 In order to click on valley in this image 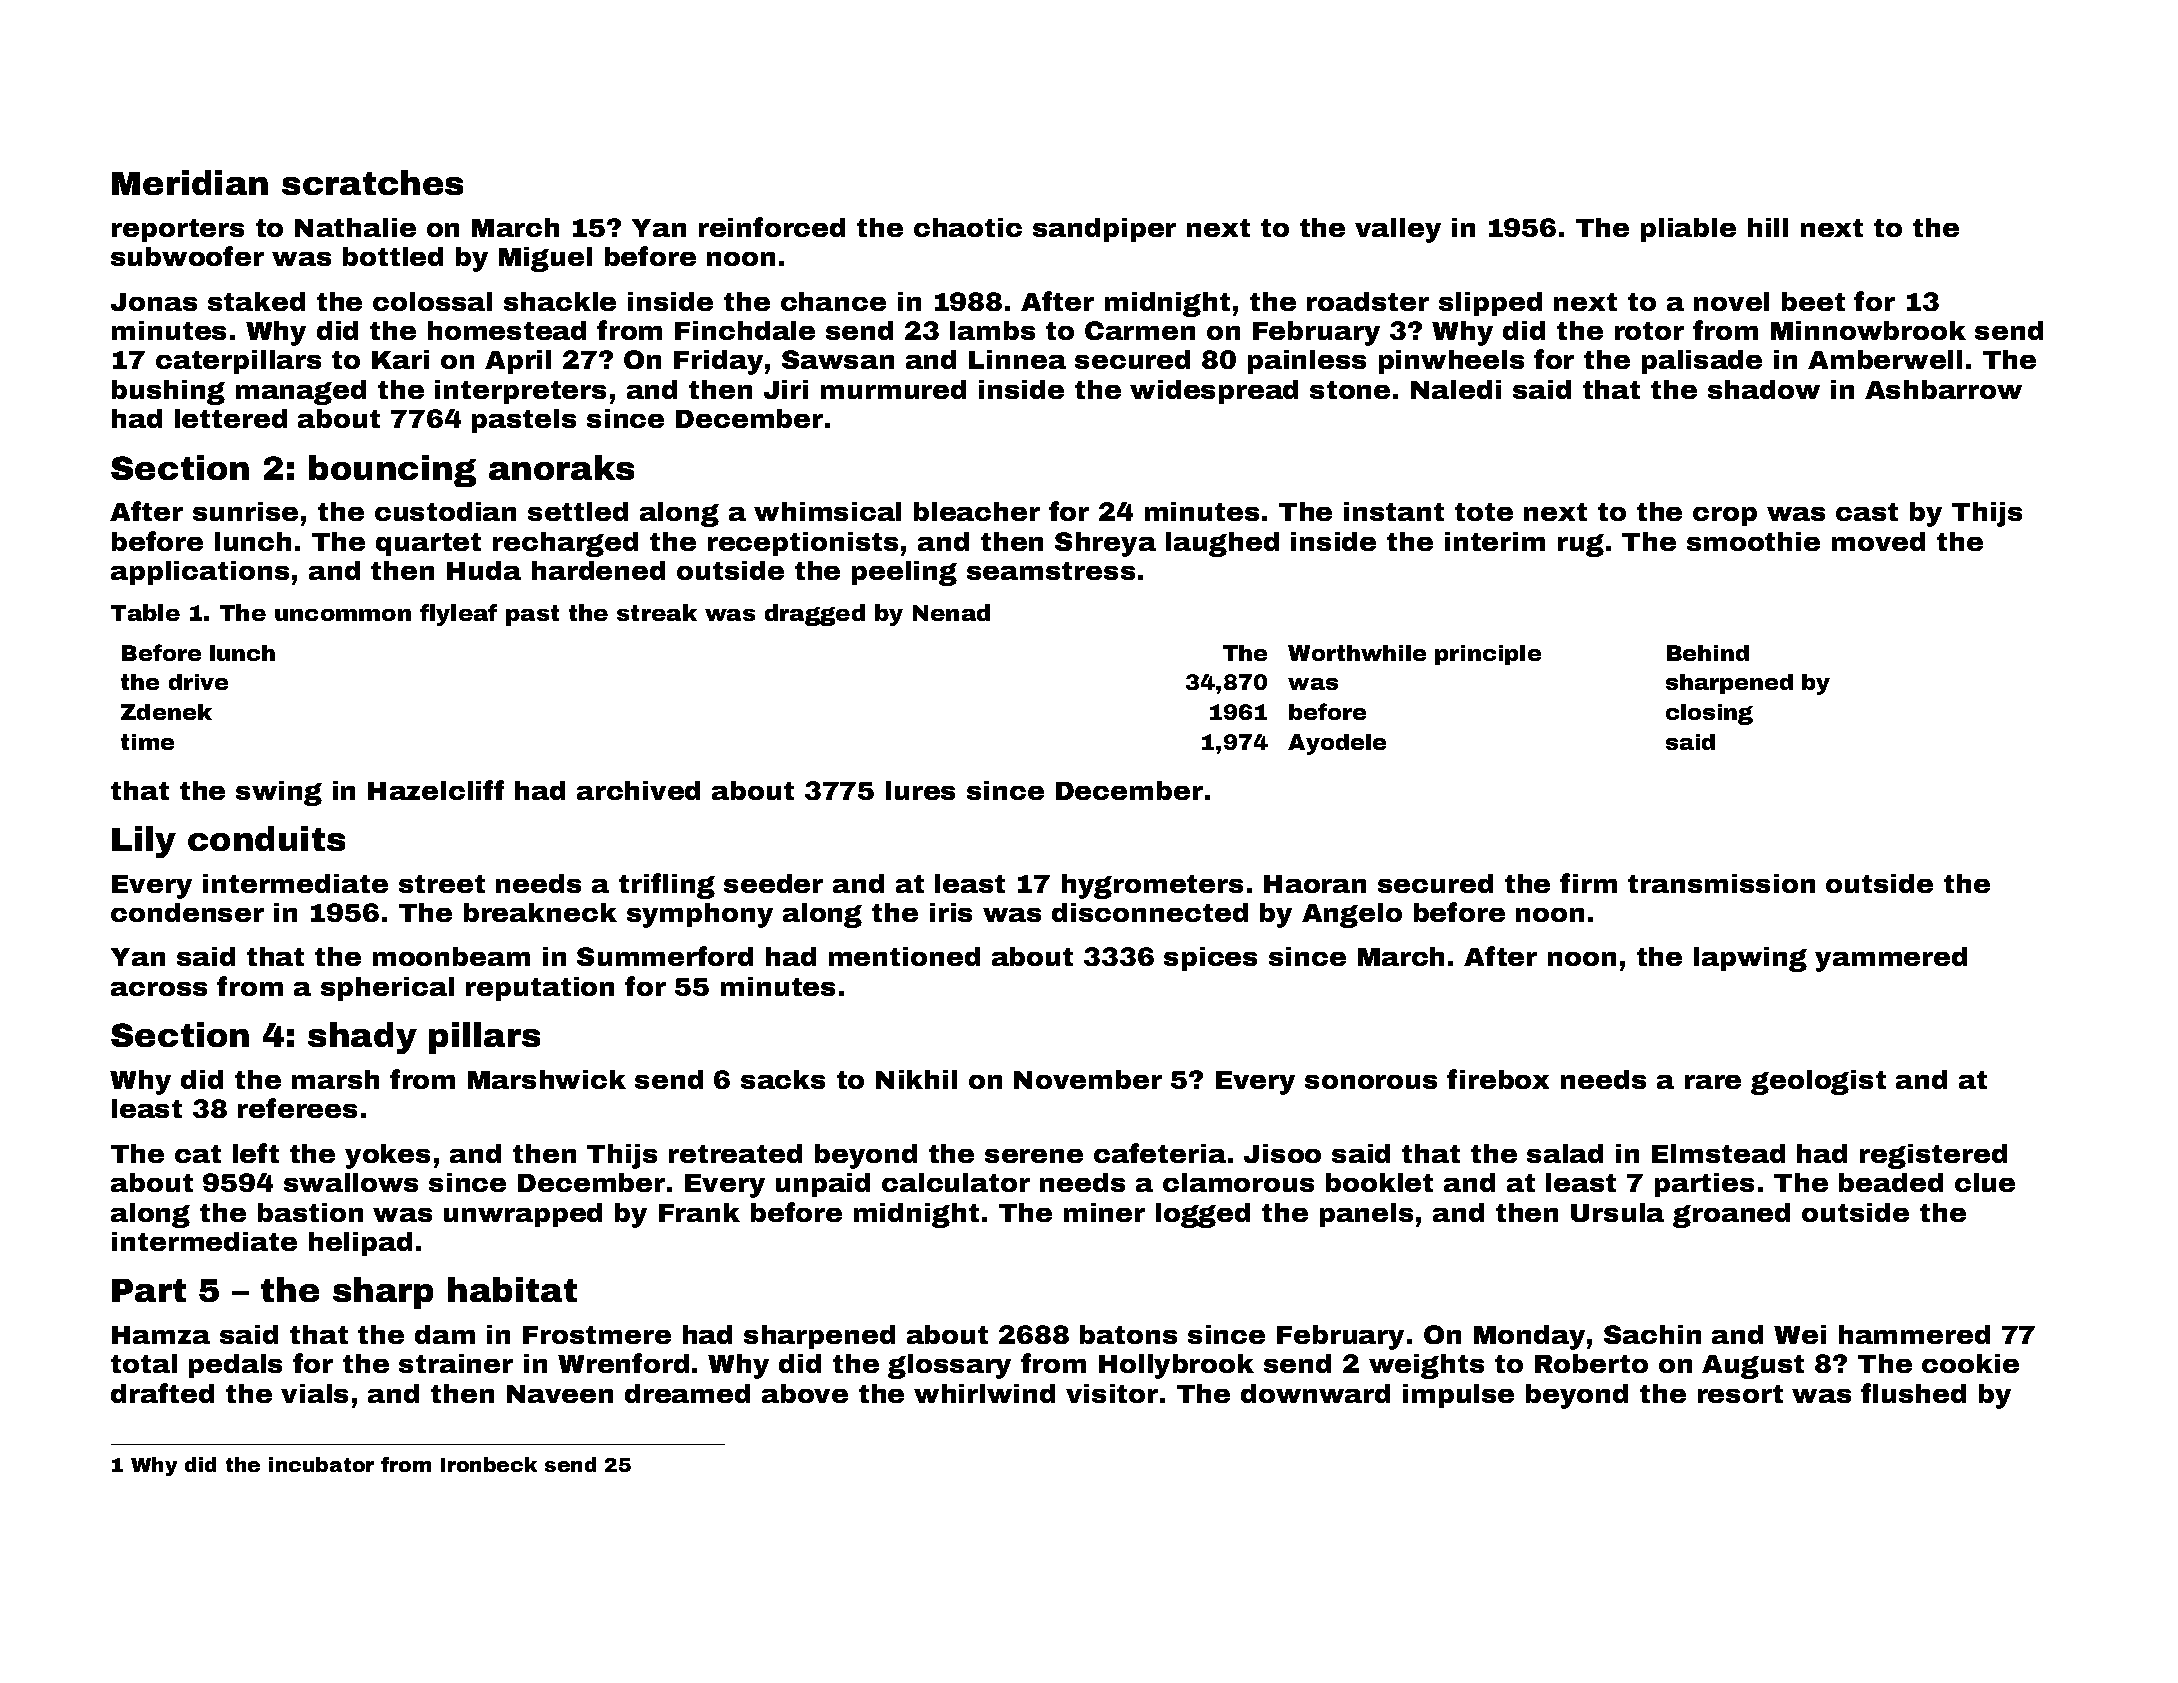, I will do `click(1398, 230)`.
